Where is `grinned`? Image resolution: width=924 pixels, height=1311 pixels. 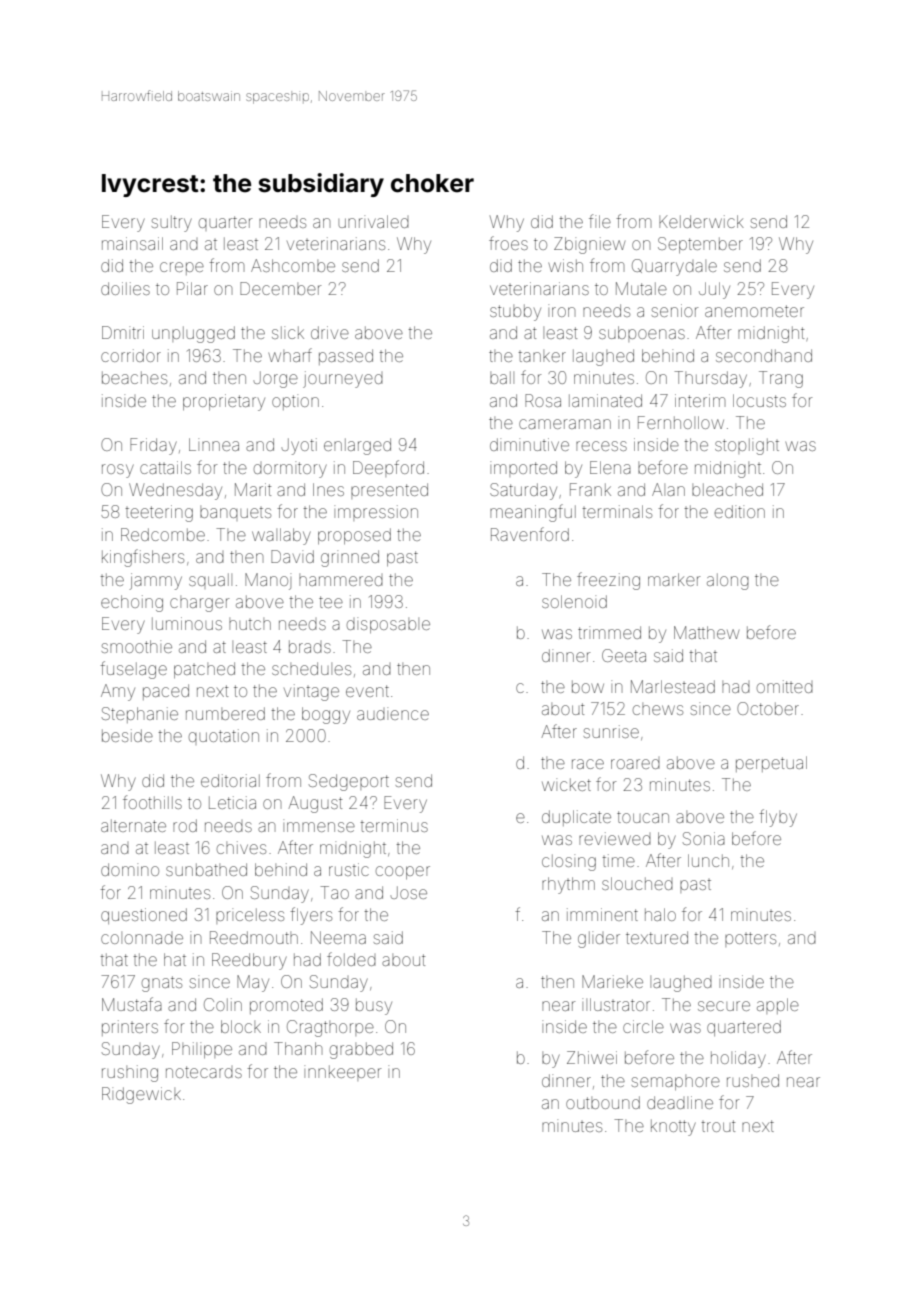 grinned is located at coordinates (350, 558).
